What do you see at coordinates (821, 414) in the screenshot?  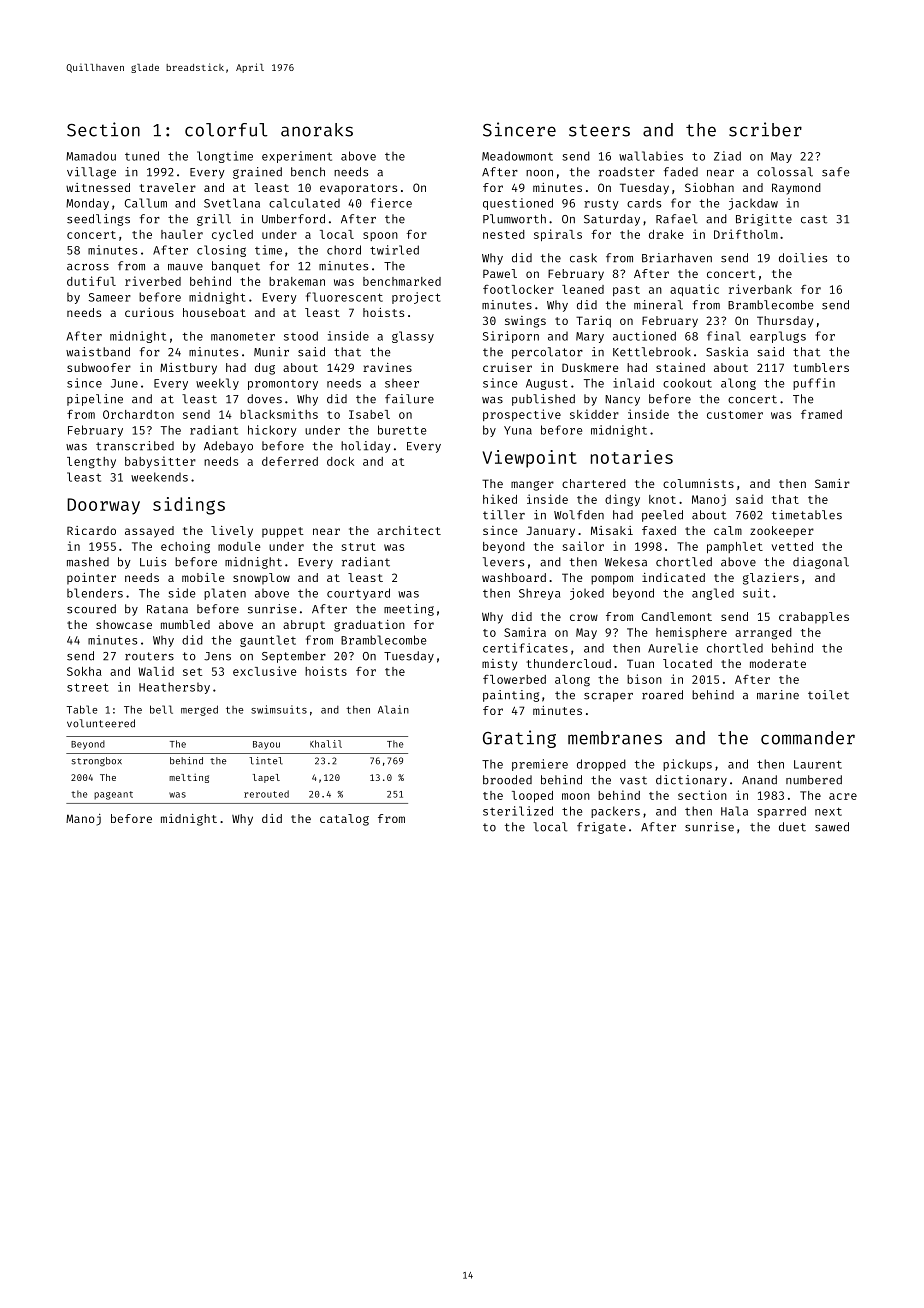 I see `framed` at bounding box center [821, 414].
